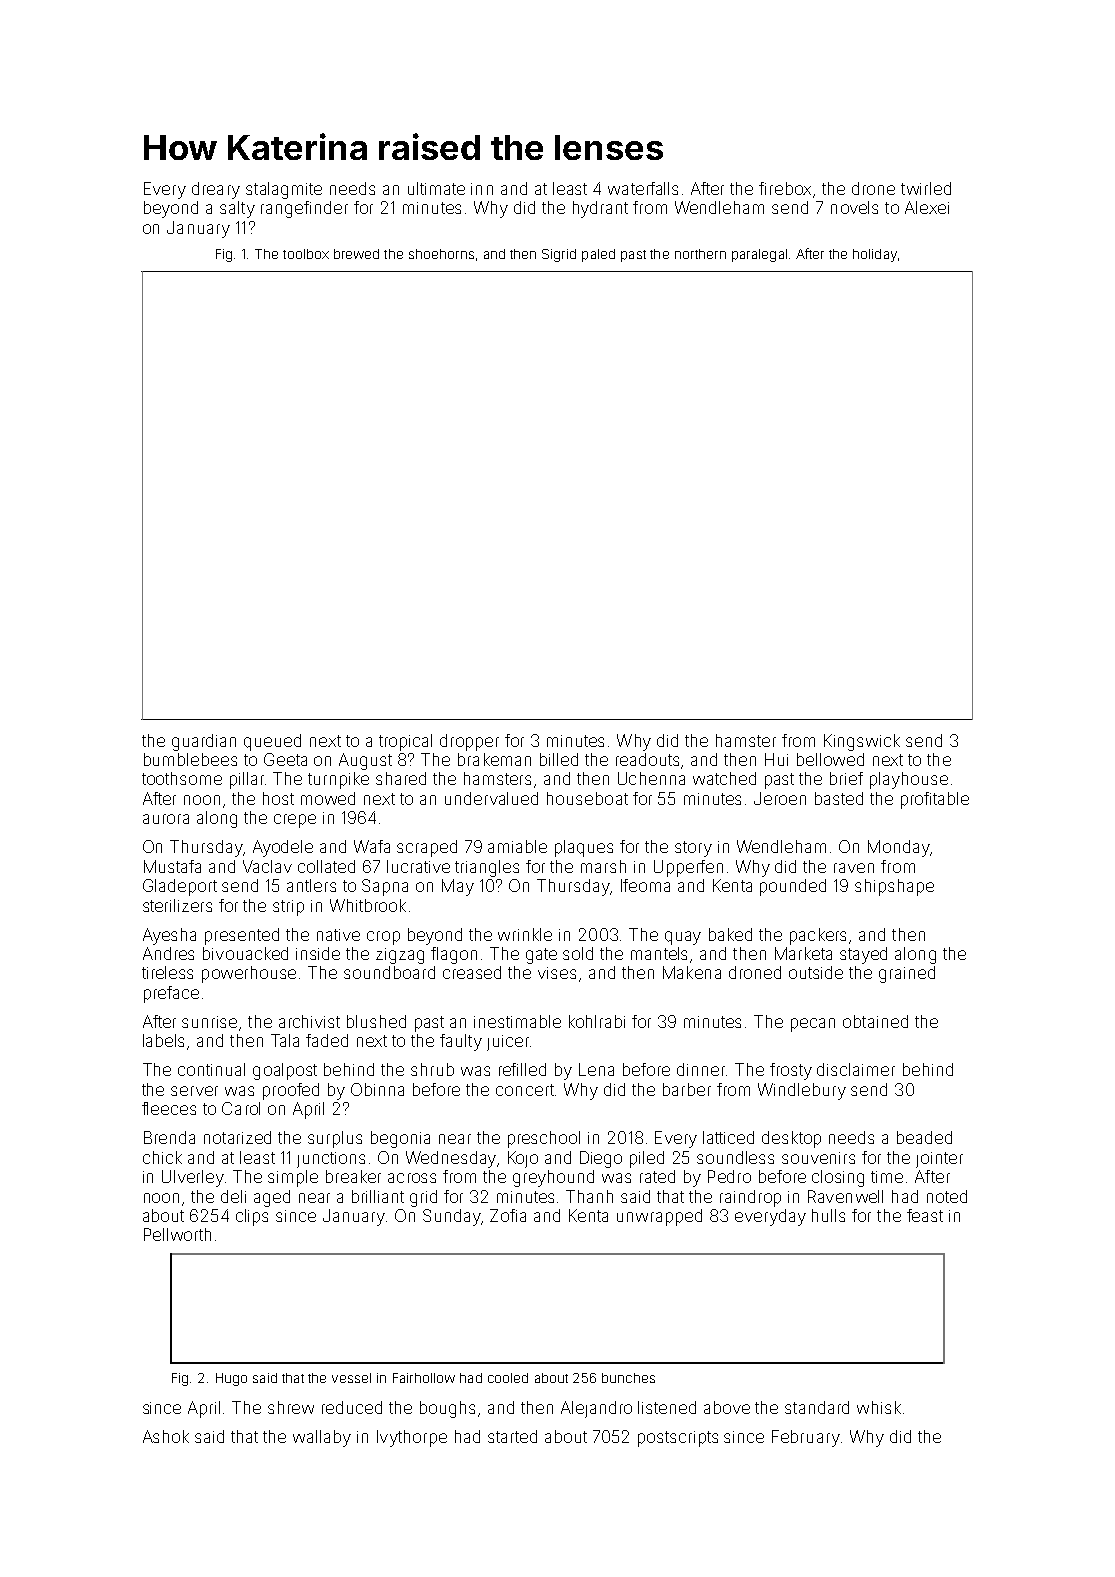  I want to click on dropper, so click(469, 742).
